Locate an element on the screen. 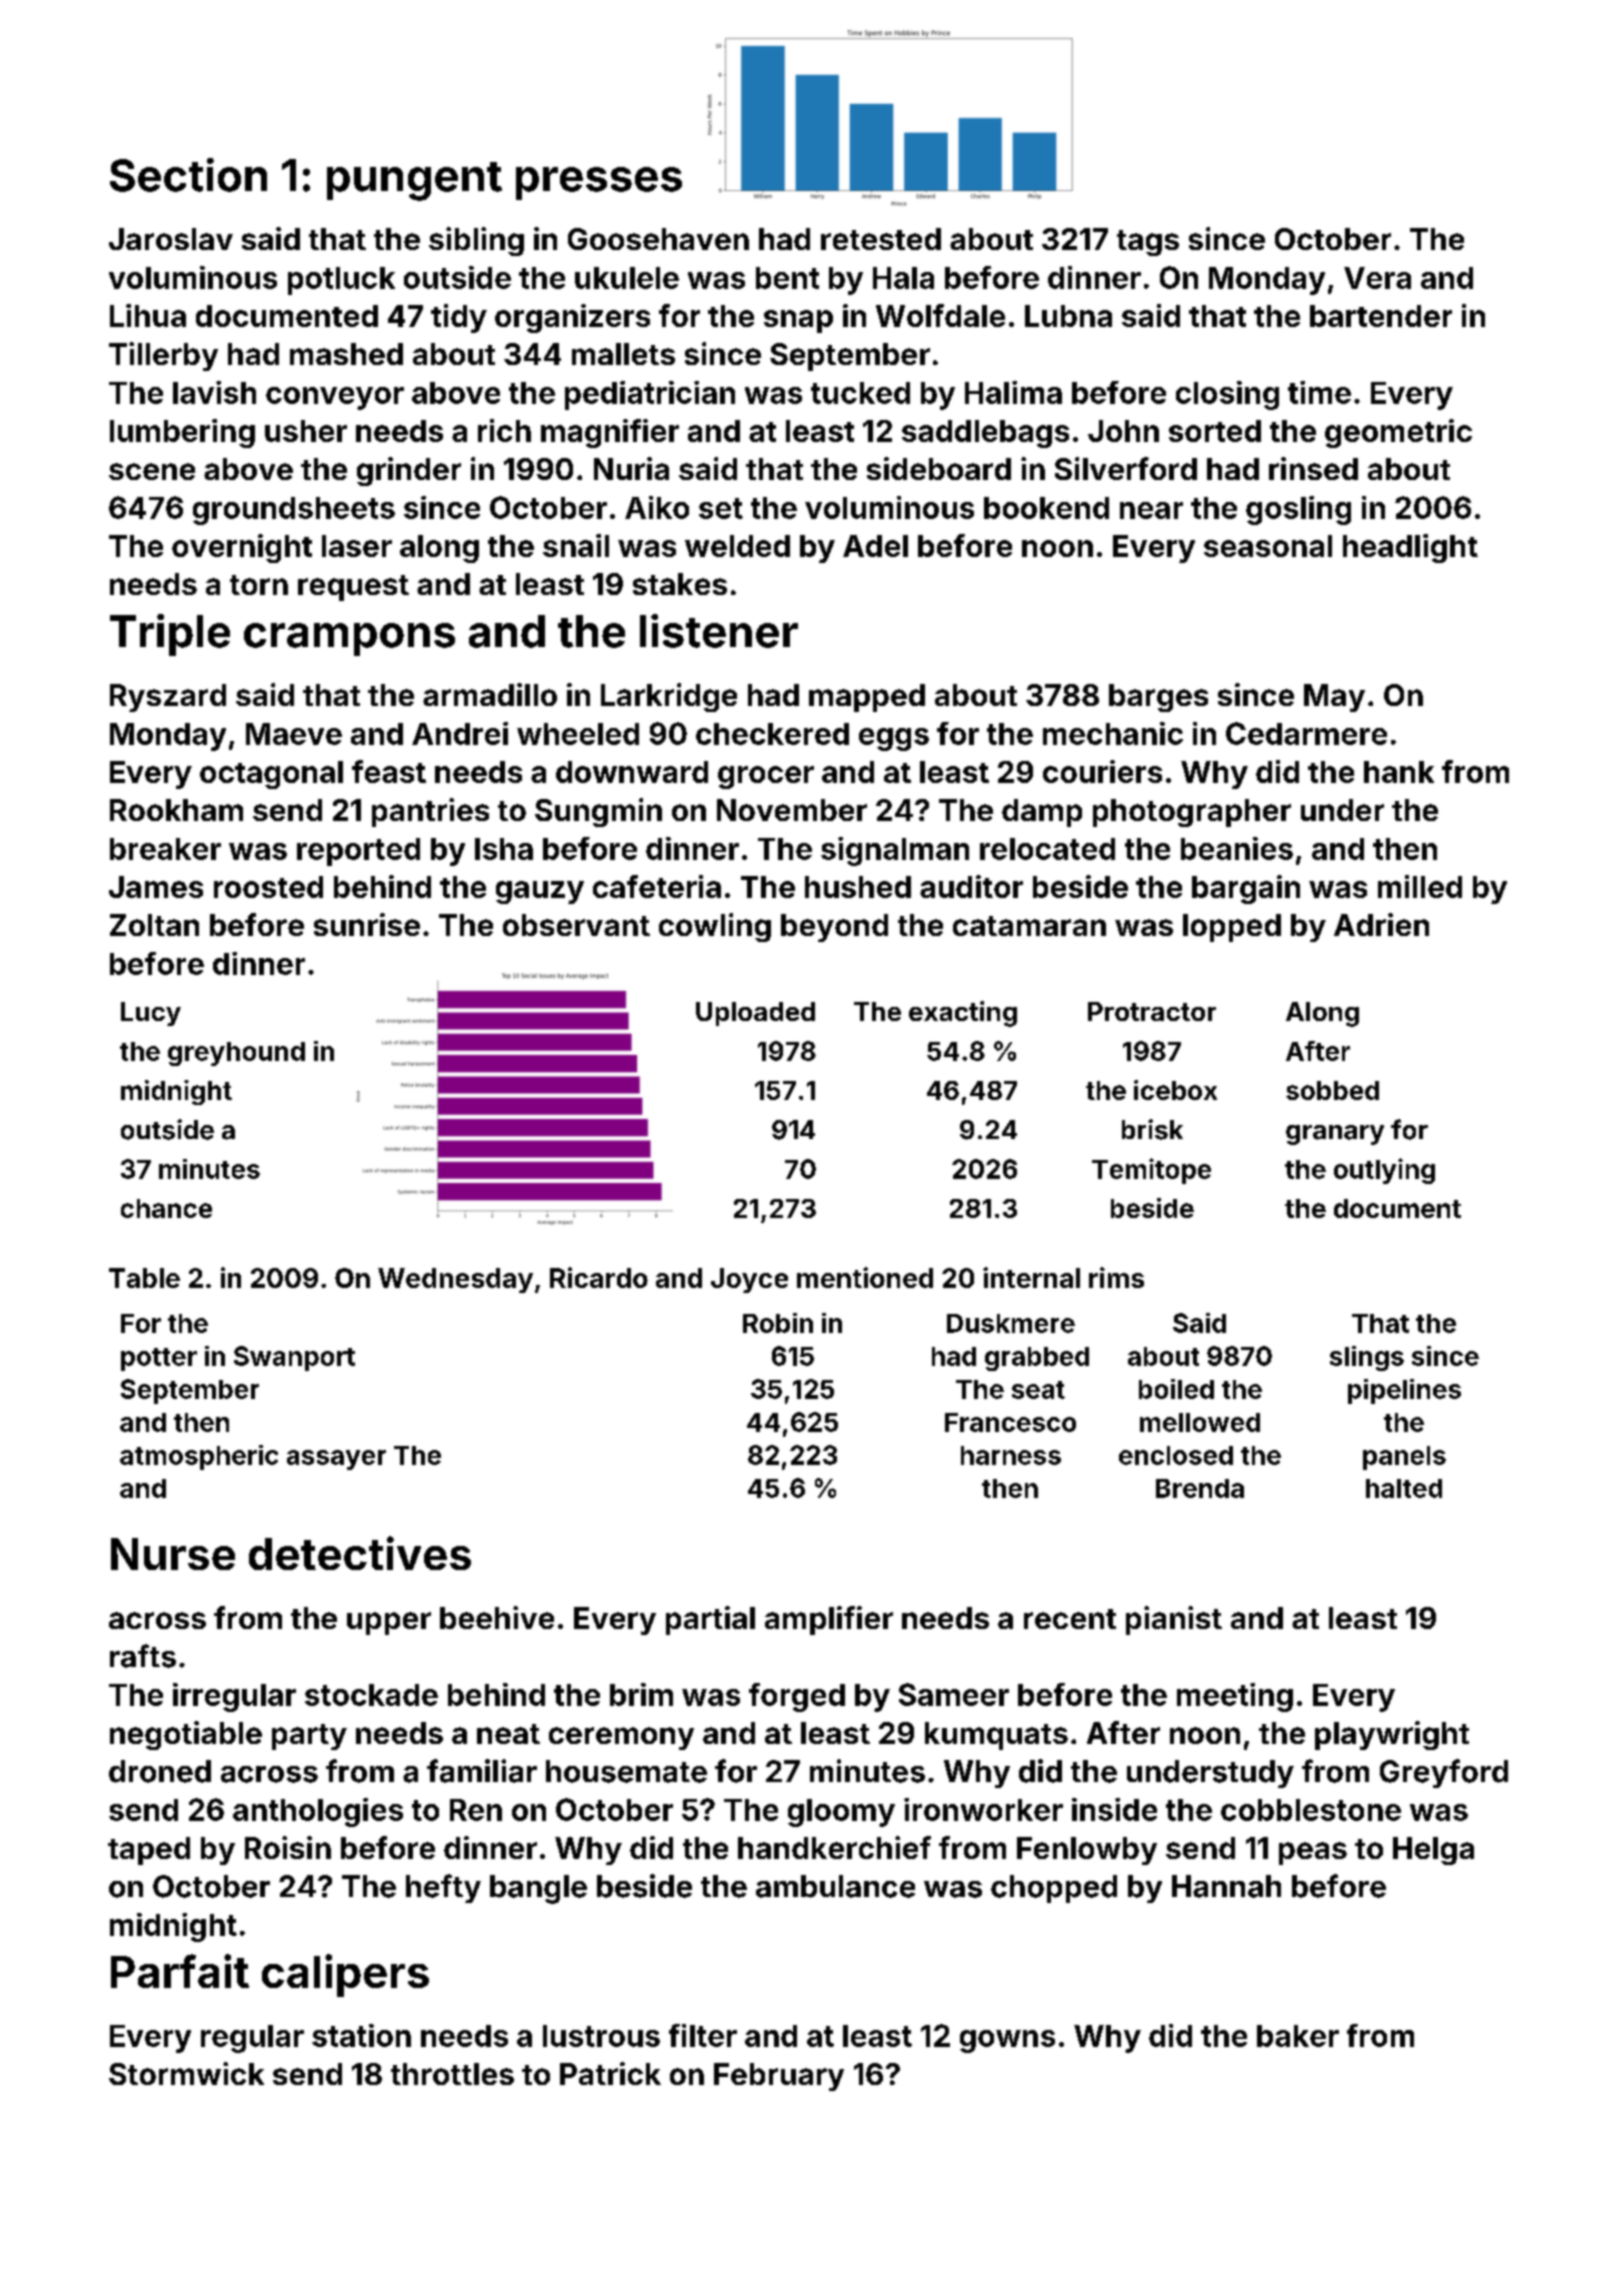 Image resolution: width=1620 pixels, height=2292 pixels. geometric is located at coordinates (1398, 433).
